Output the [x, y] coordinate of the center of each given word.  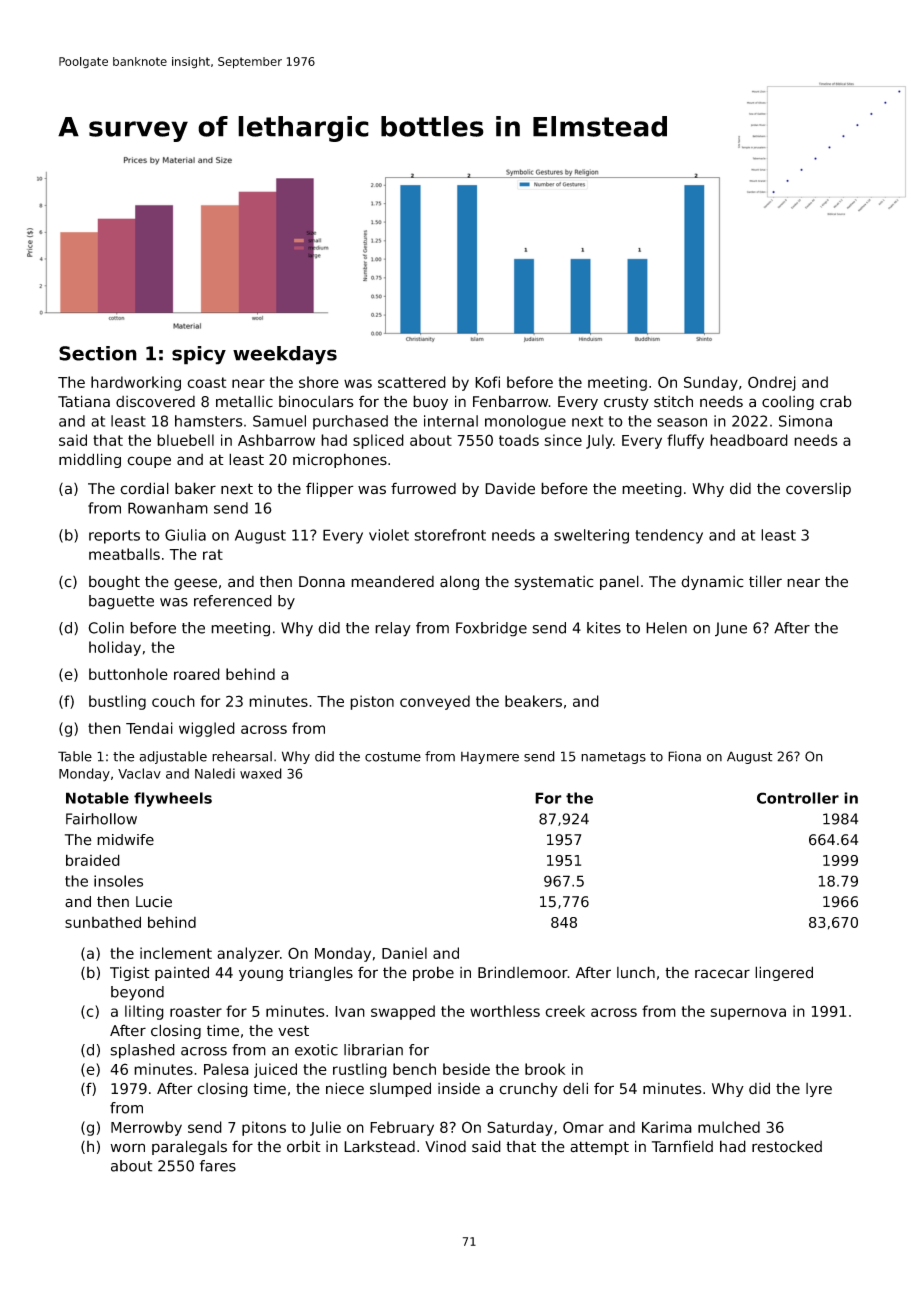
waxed [261, 773]
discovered [155, 402]
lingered [784, 973]
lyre [819, 1090]
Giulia [185, 535]
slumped [400, 1089]
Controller [798, 798]
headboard [749, 440]
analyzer [248, 954]
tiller [765, 581]
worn [127, 1148]
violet [389, 535]
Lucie [154, 902]
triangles [321, 973]
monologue [525, 422]
